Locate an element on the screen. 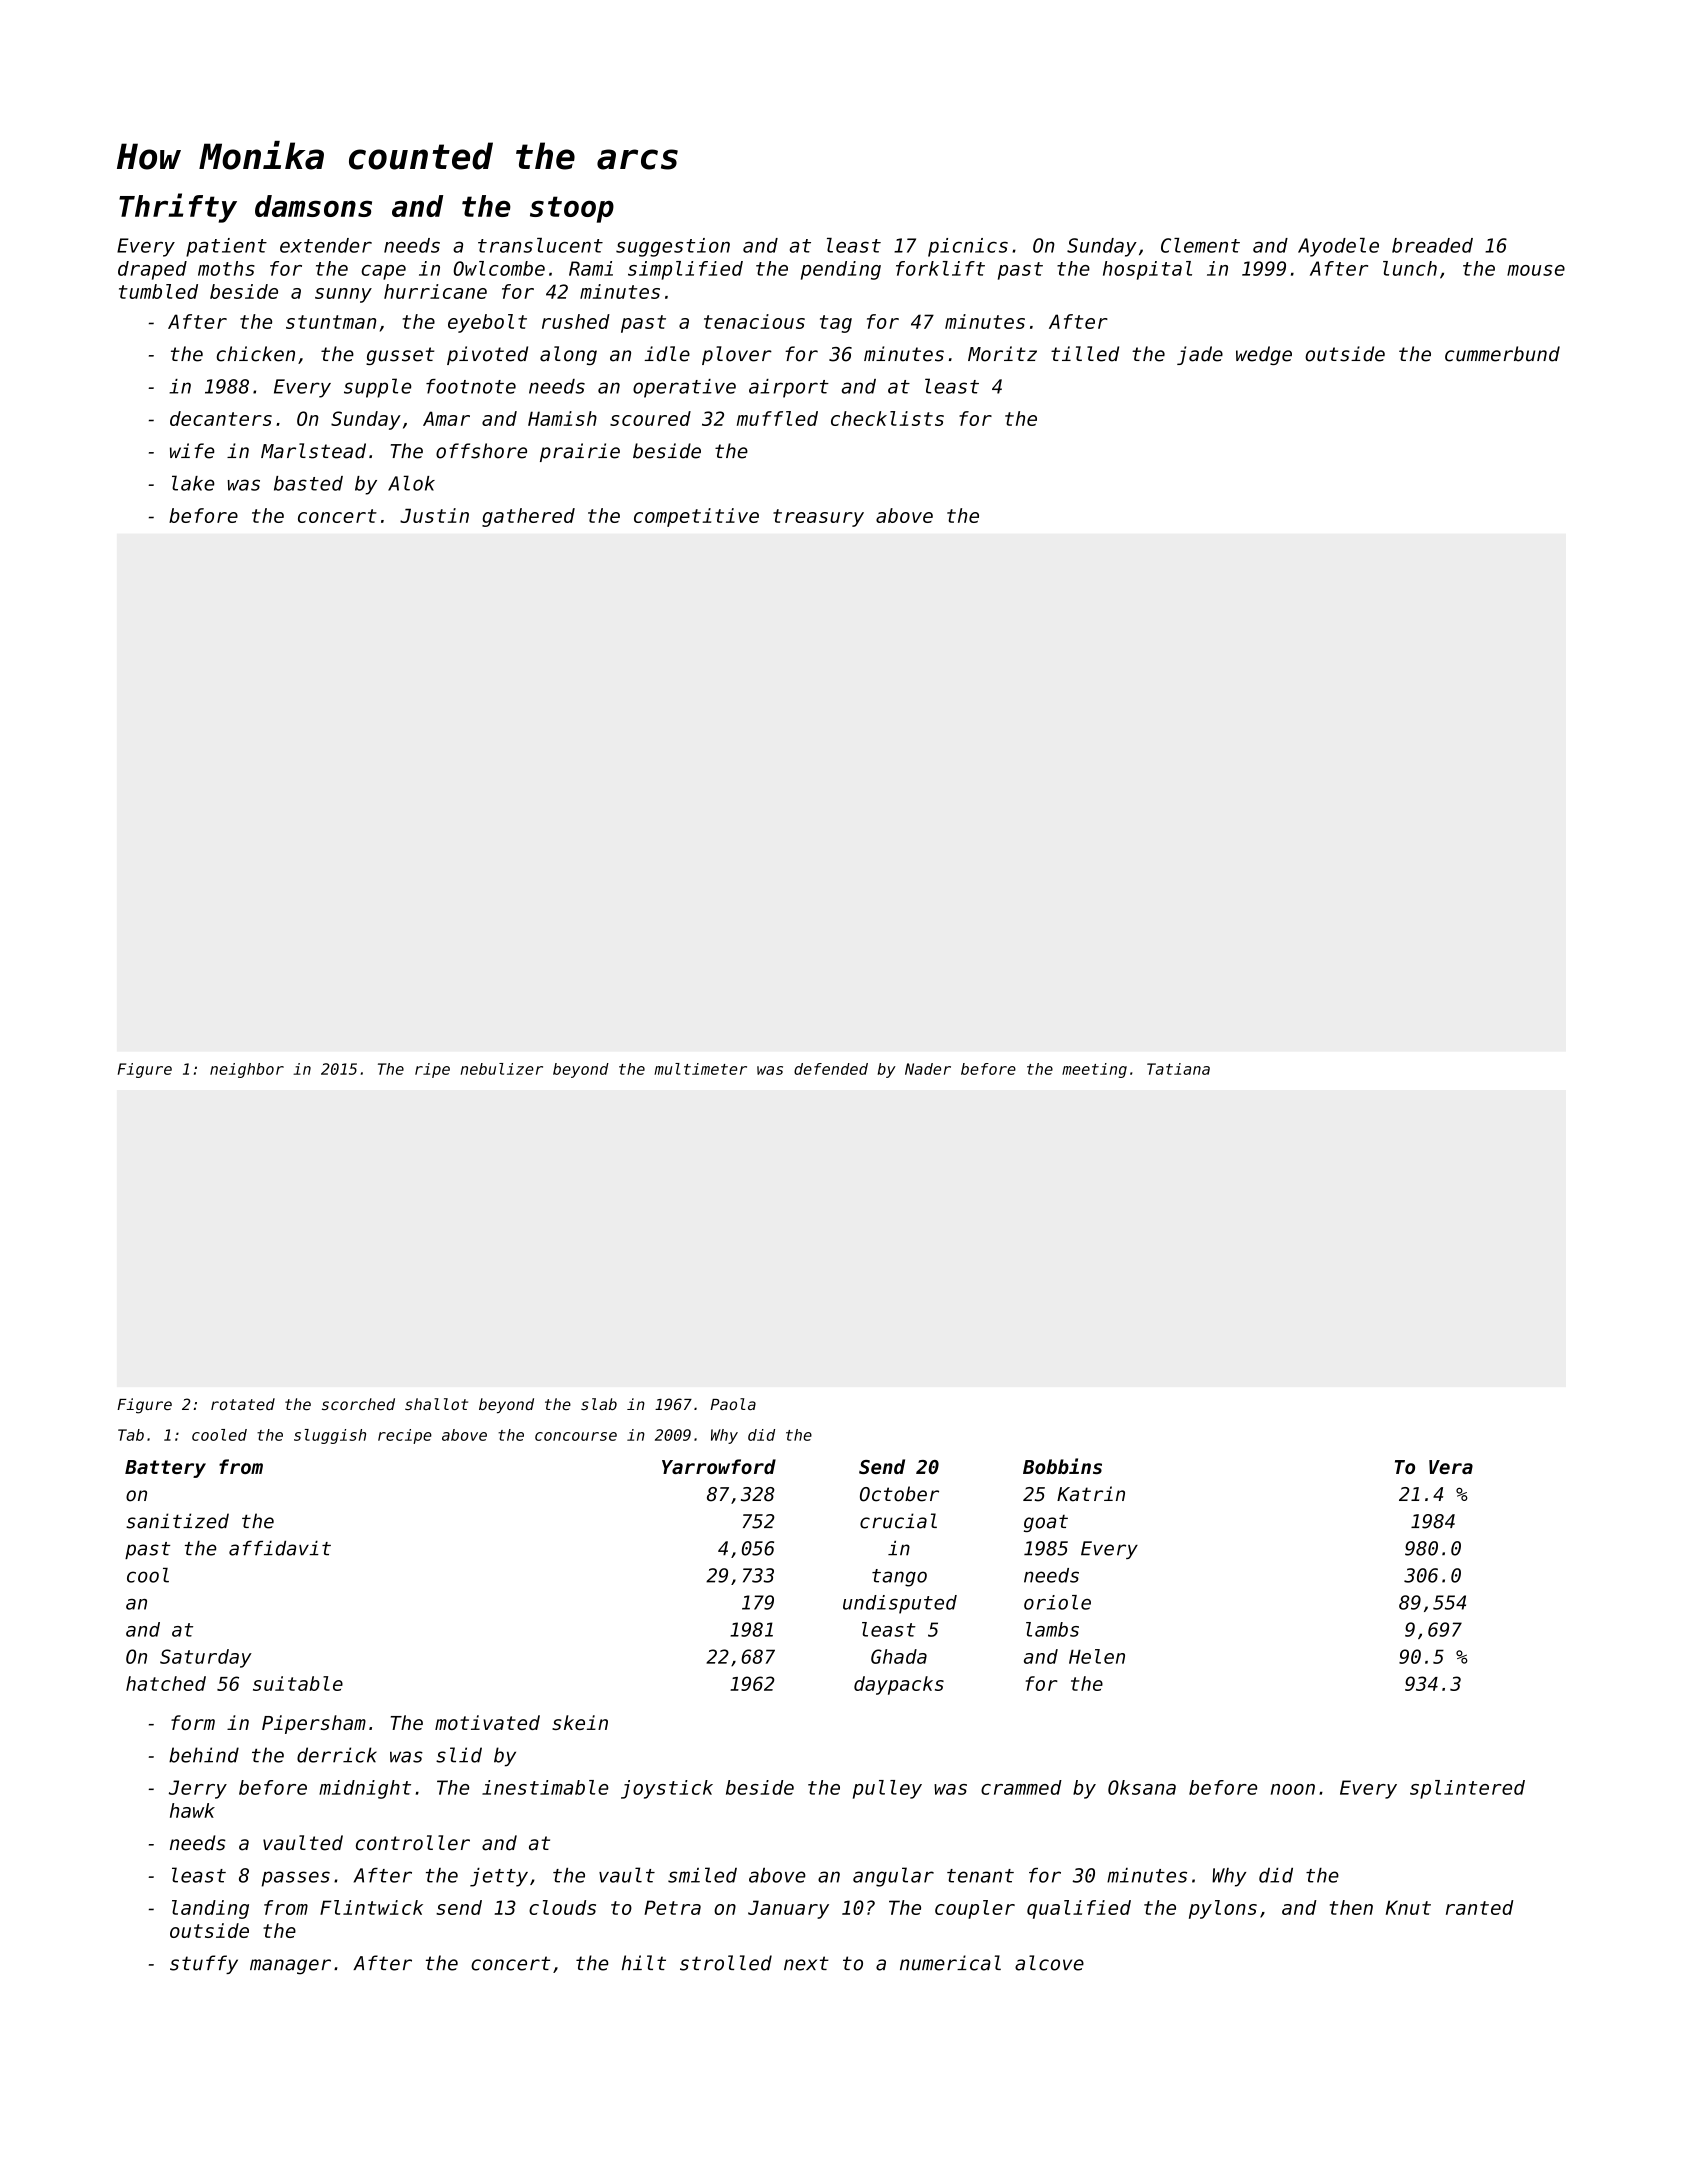  behind is located at coordinates (204, 1755).
